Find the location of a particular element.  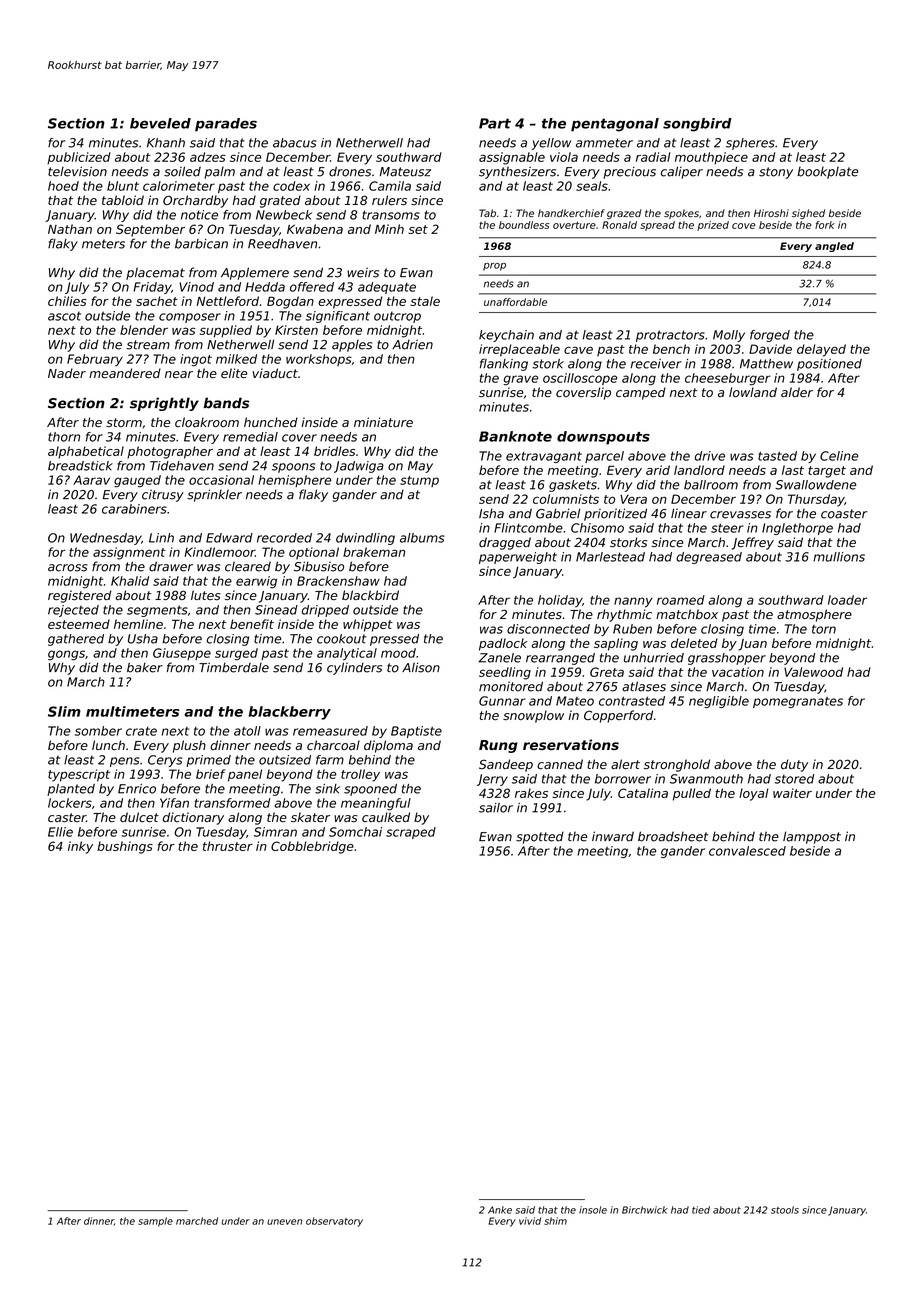

Valewood is located at coordinates (813, 672).
